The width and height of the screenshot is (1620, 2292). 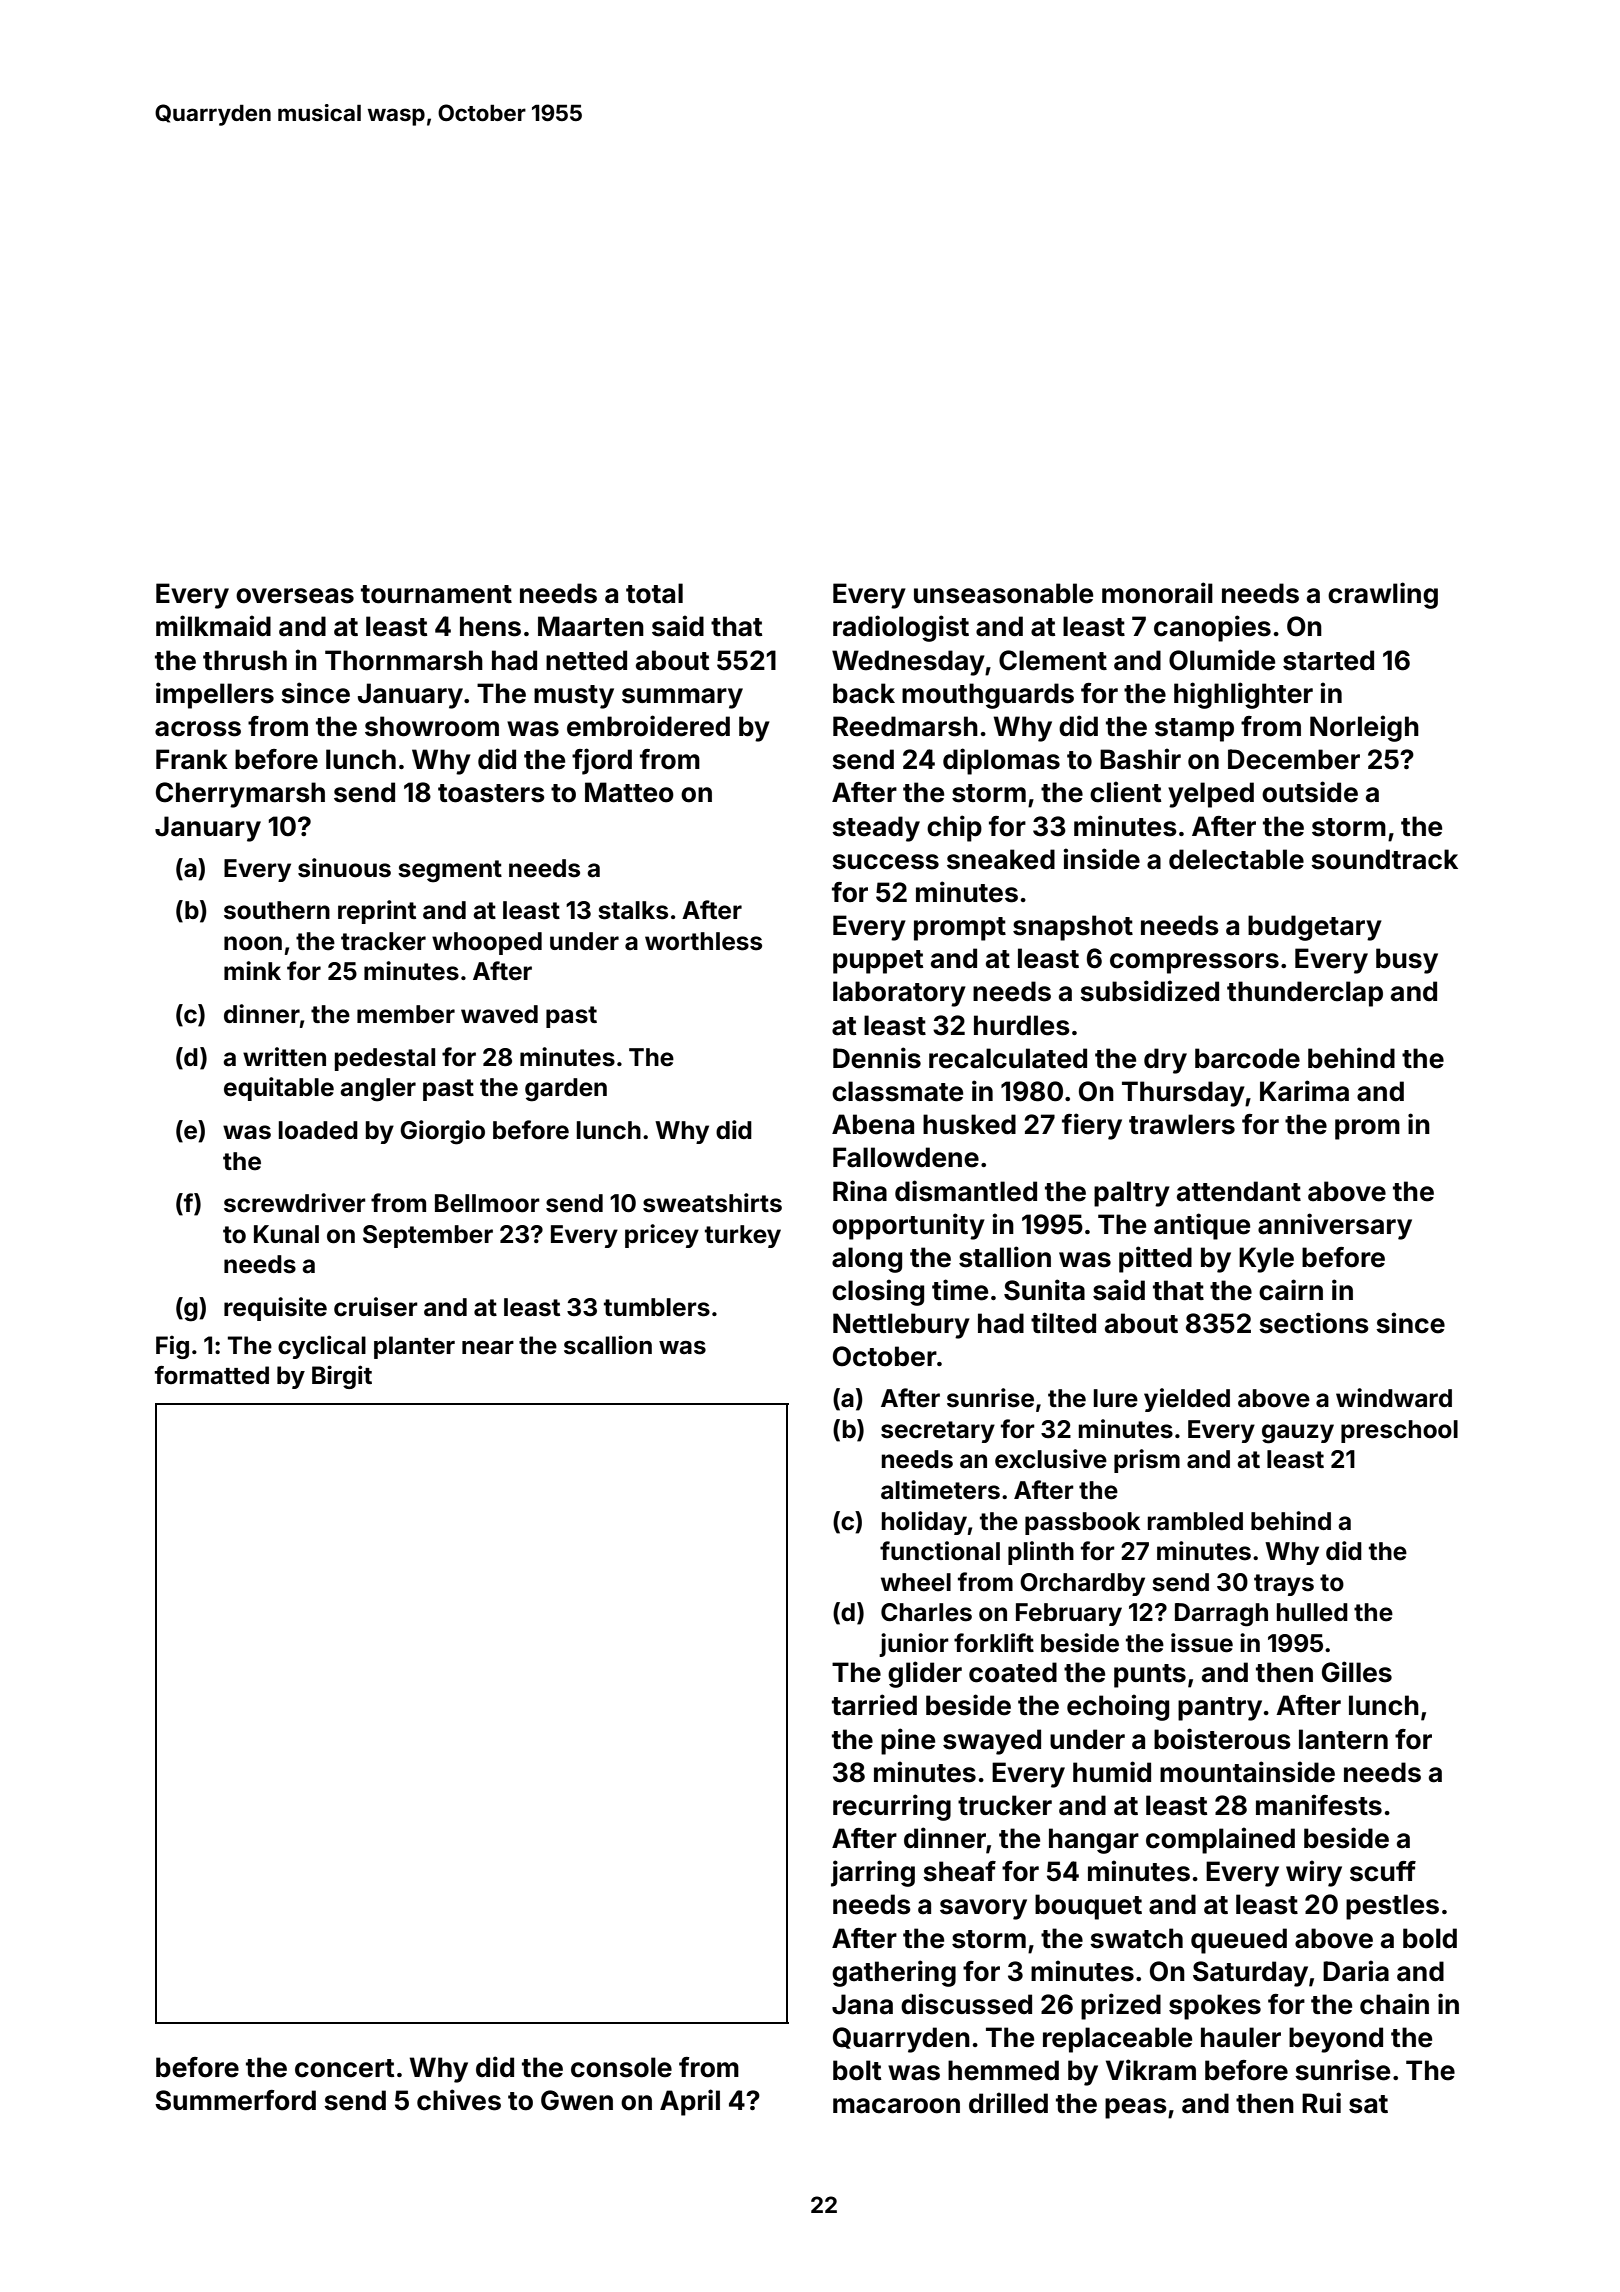 What do you see at coordinates (253, 943) in the screenshot?
I see `noon` at bounding box center [253, 943].
